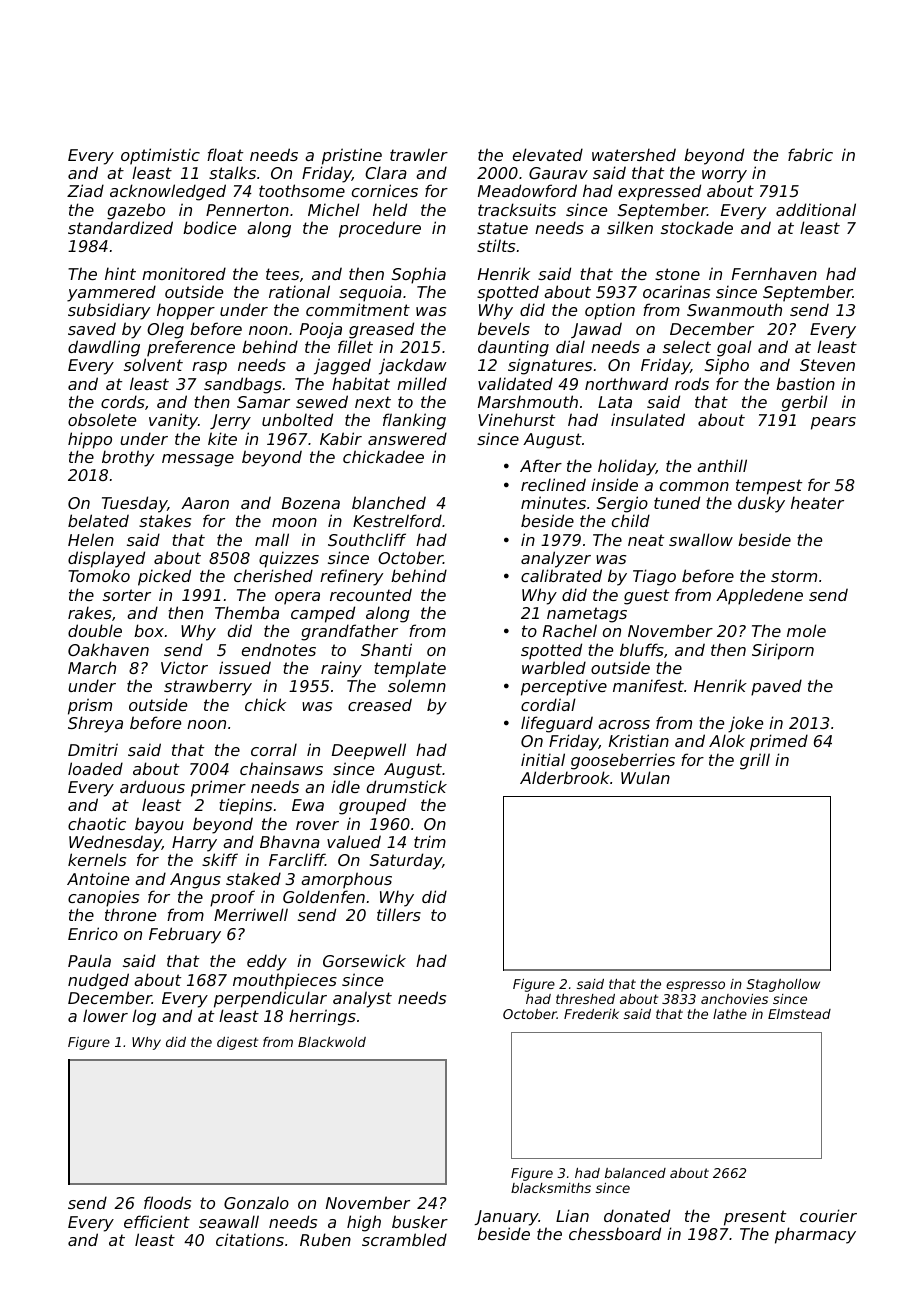  What do you see at coordinates (724, 176) in the document?
I see `worry` at bounding box center [724, 176].
